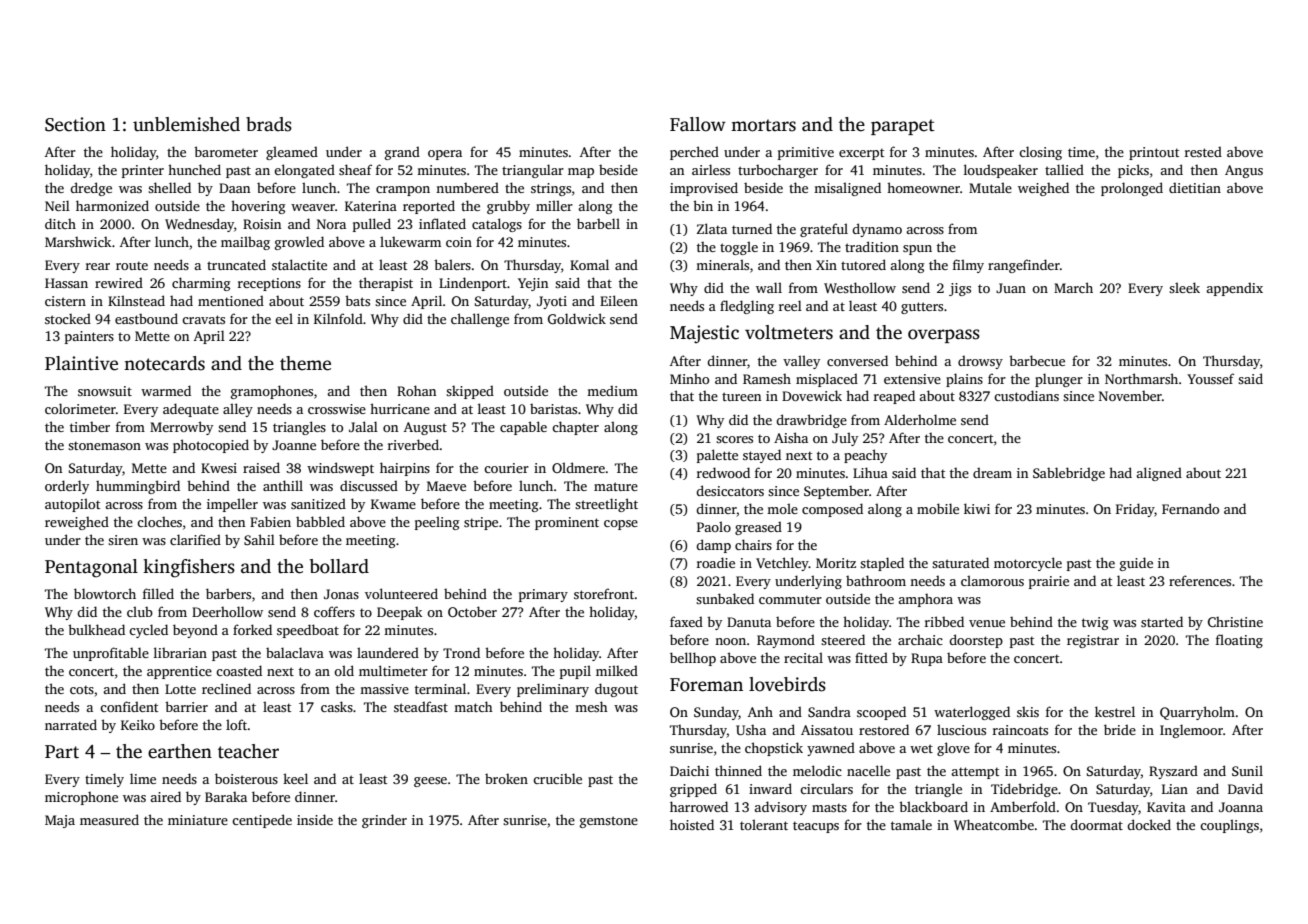 The image size is (1308, 924). What do you see at coordinates (109, 819) in the document?
I see `measured` at bounding box center [109, 819].
